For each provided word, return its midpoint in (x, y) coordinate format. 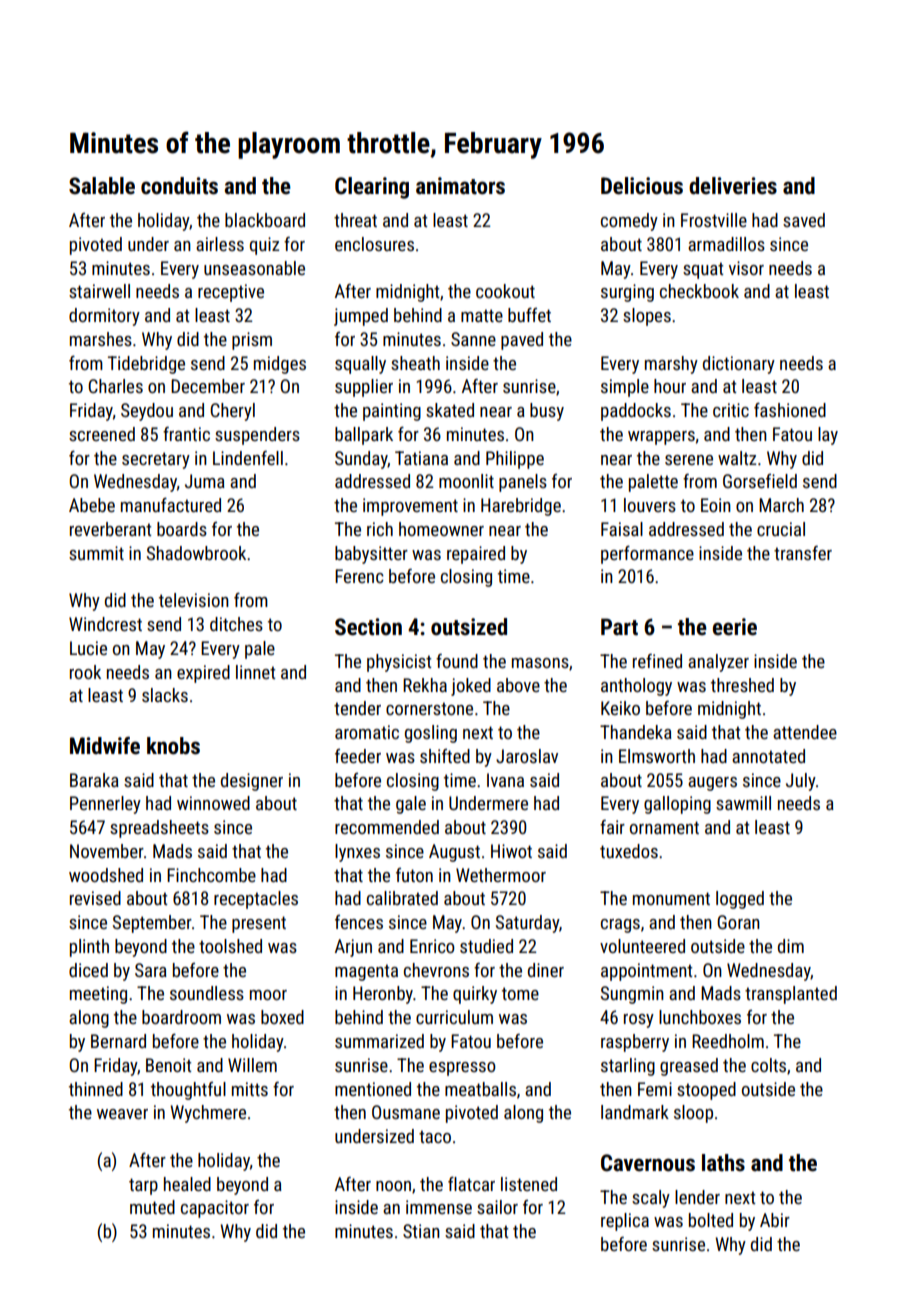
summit (96, 553)
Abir (775, 1220)
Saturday (527, 924)
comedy (629, 222)
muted (152, 1207)
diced (88, 970)
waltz (737, 458)
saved (804, 220)
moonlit (466, 481)
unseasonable (254, 268)
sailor (497, 1207)
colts (768, 1065)
